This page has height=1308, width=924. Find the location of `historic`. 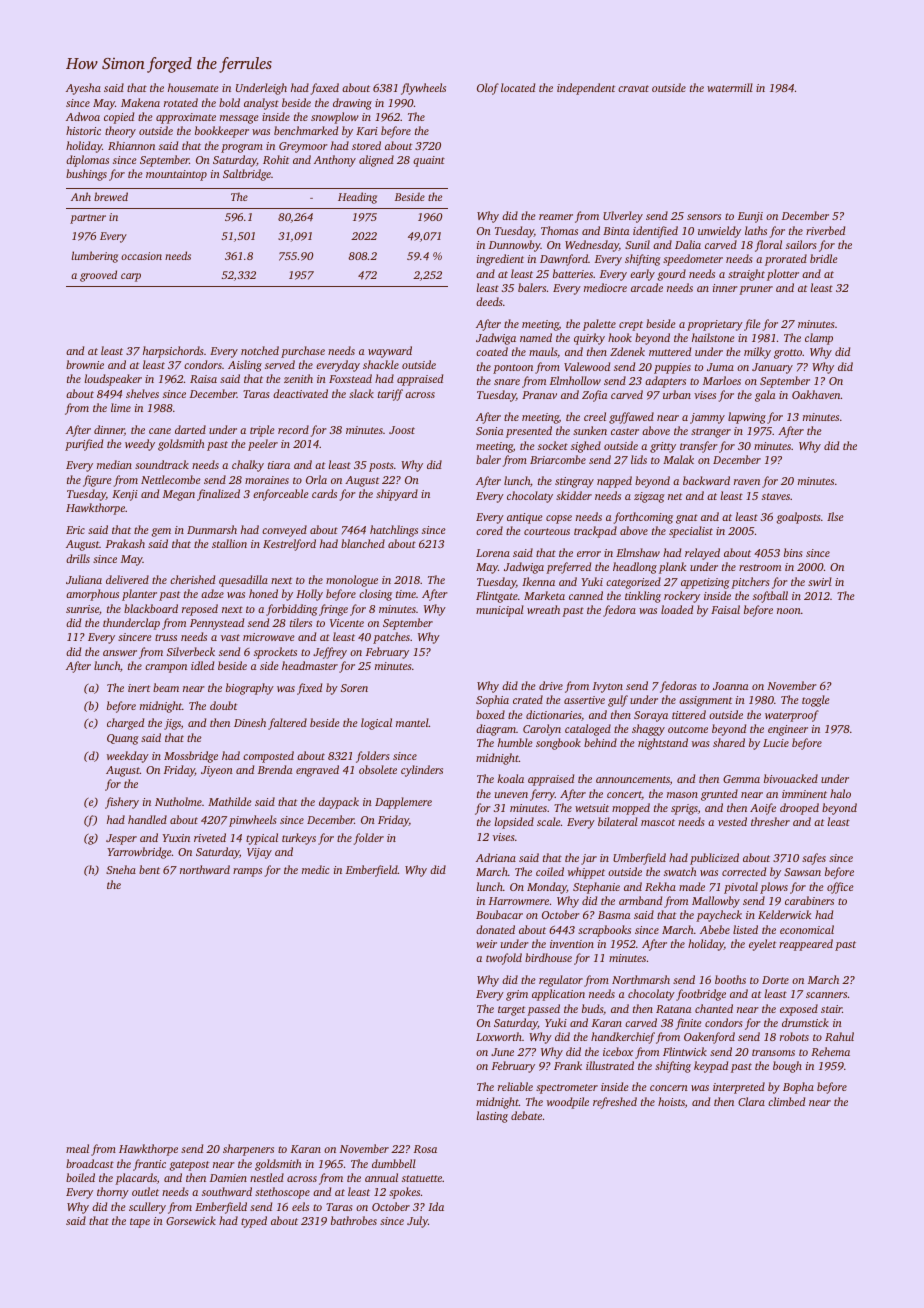

historic is located at coordinates (83, 130).
